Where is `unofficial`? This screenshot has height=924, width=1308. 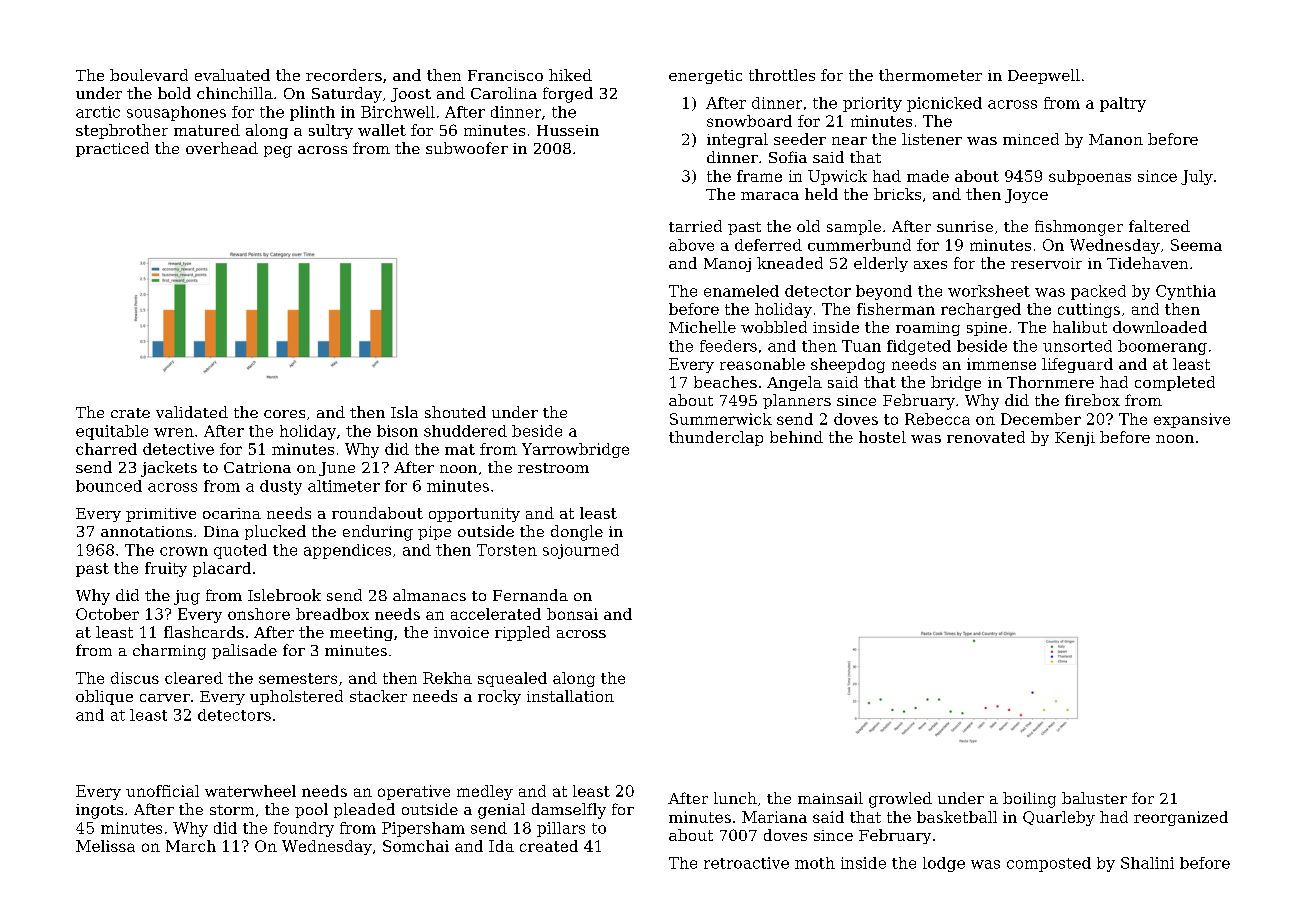
unofficial is located at coordinates (162, 791).
